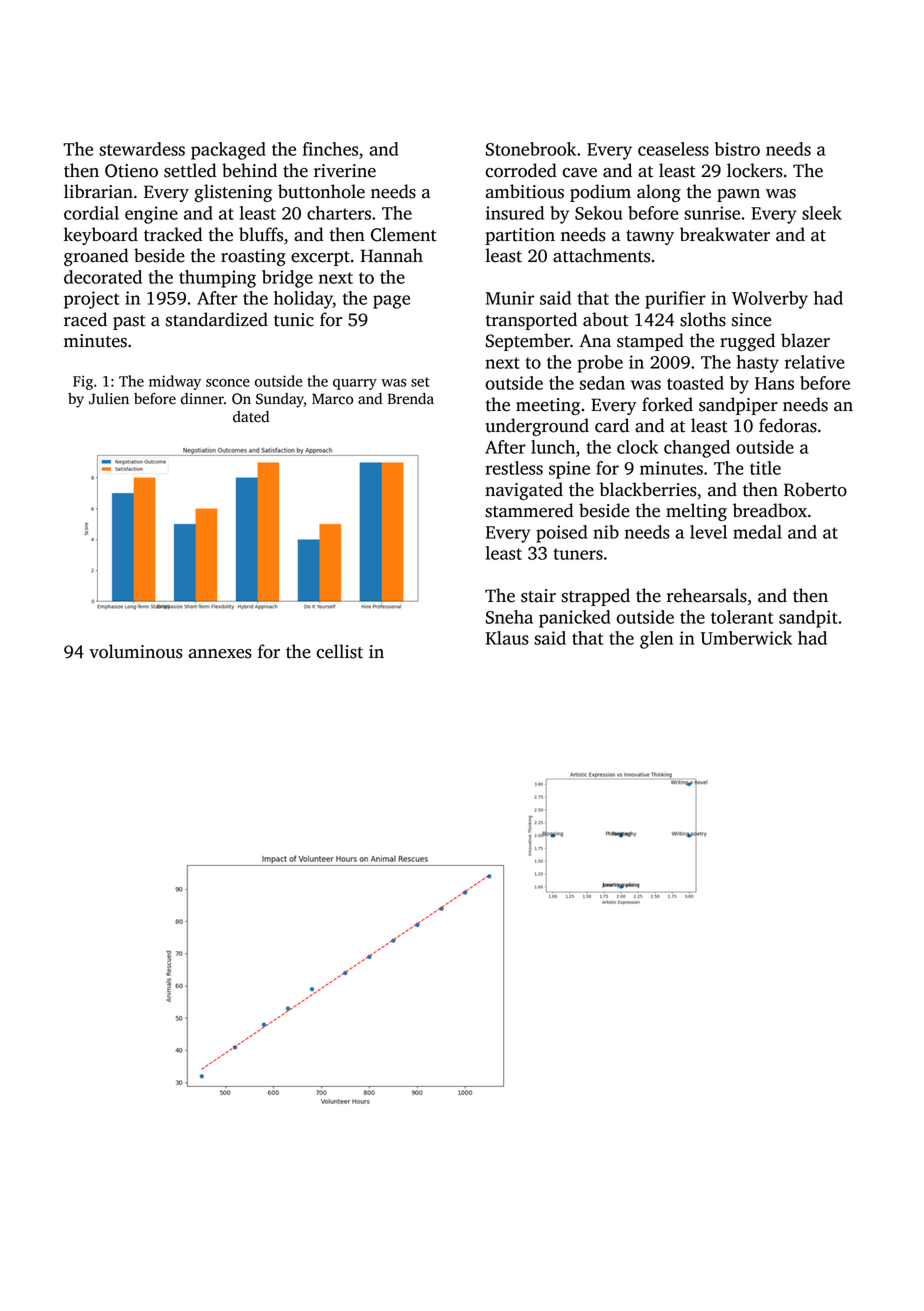  I want to click on dated, so click(251, 417).
